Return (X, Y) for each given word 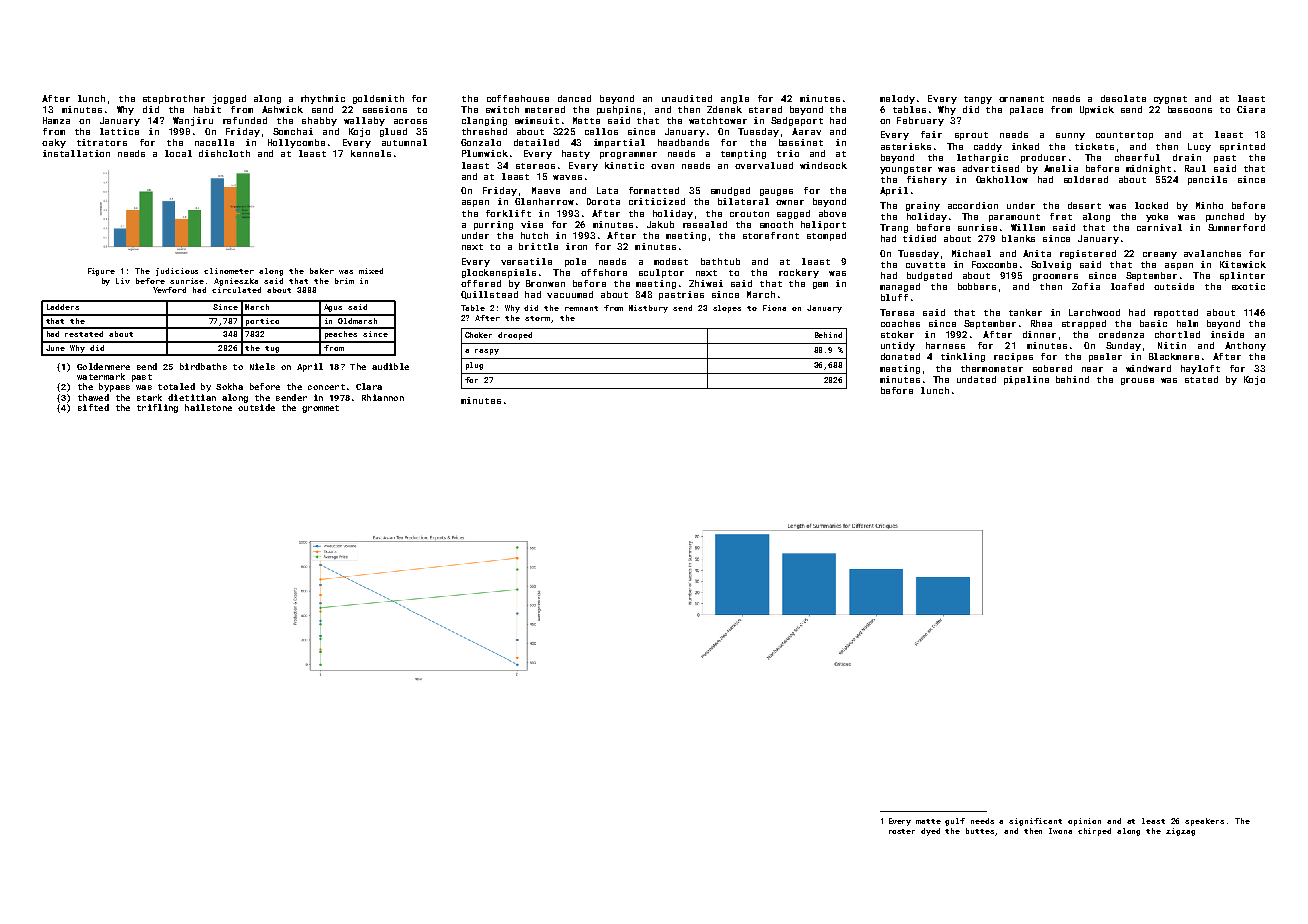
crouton (749, 214)
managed (900, 287)
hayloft (1200, 369)
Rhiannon (383, 397)
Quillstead (489, 295)
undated (976, 379)
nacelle (214, 142)
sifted (93, 407)
